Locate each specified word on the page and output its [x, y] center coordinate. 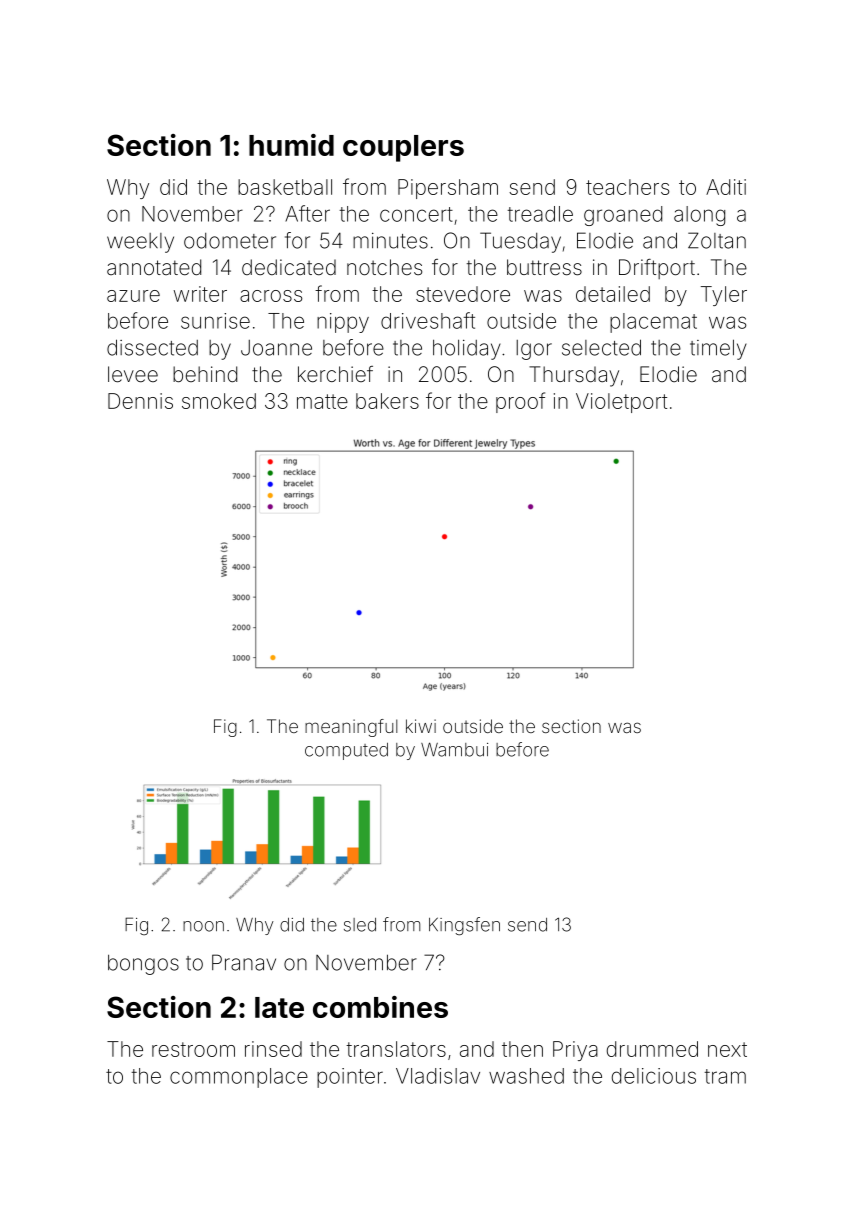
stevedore [463, 294]
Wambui [454, 749]
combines [380, 1007]
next [727, 1049]
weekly [140, 243]
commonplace [239, 1078]
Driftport [657, 269]
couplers [403, 148]
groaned [623, 216]
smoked [219, 401]
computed [346, 751]
